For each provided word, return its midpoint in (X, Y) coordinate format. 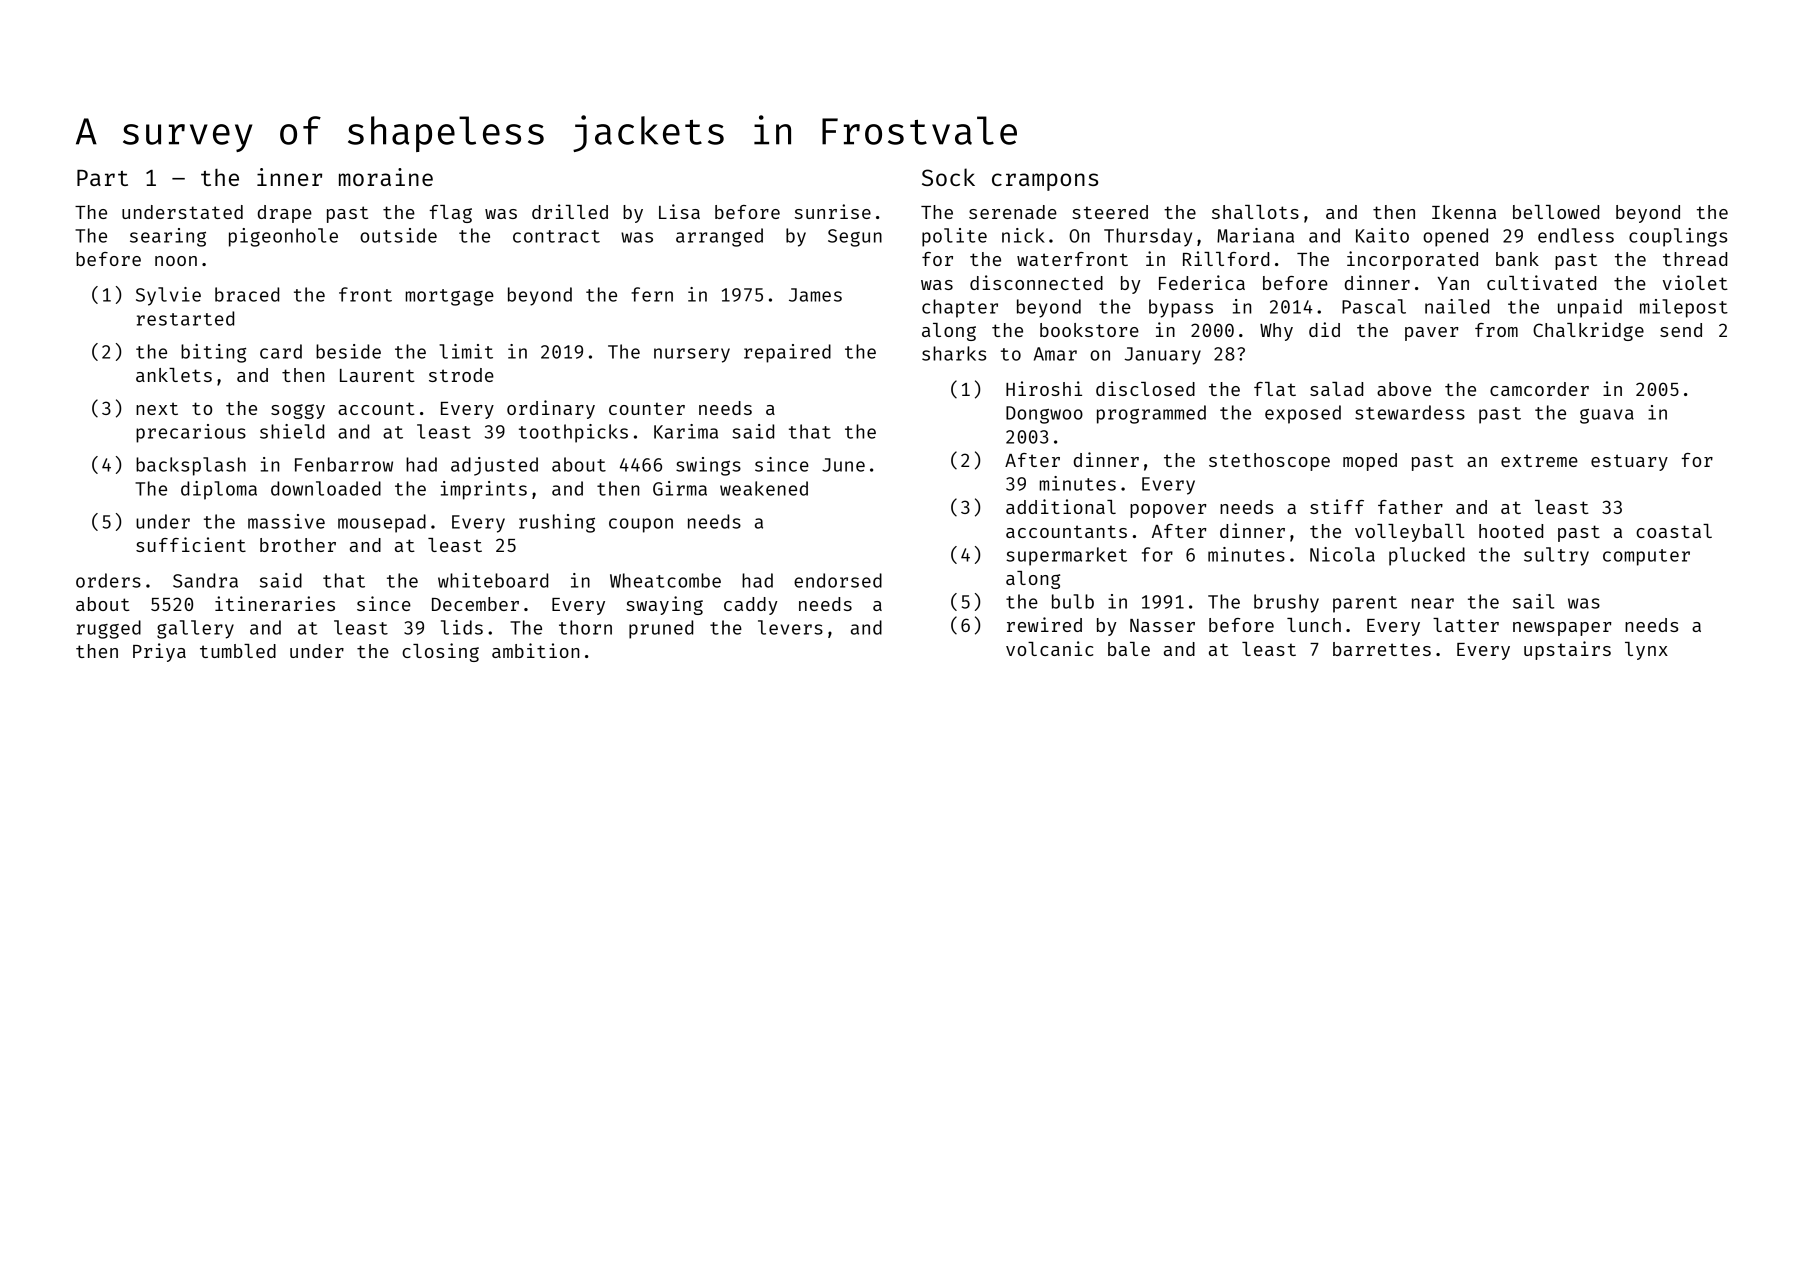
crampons (1045, 182)
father (1410, 507)
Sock (948, 177)
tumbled (238, 651)
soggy (298, 411)
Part (102, 178)
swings (708, 466)
